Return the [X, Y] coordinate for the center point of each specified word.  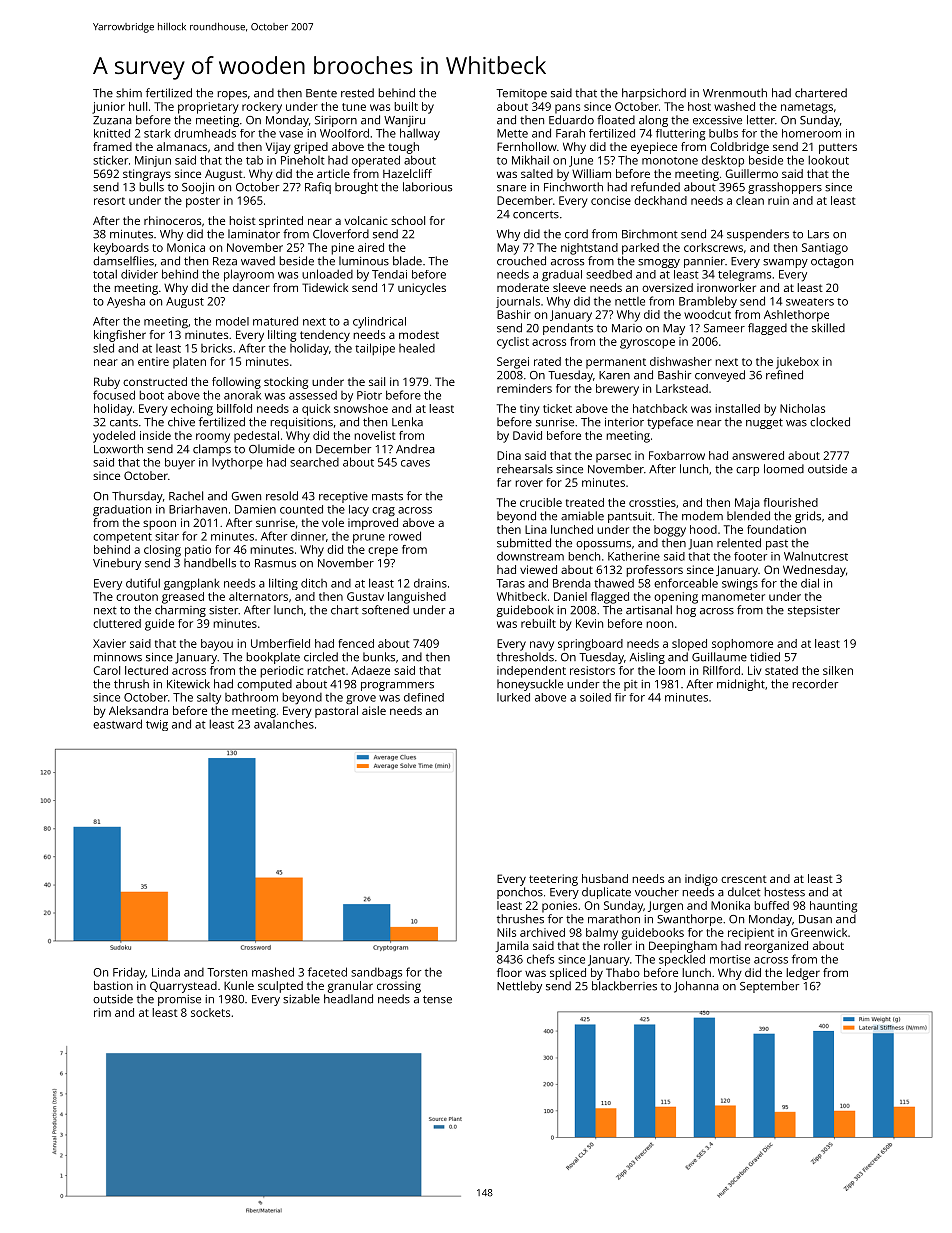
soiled [595, 697]
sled [103, 348]
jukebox [797, 363]
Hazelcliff [407, 173]
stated [781, 670]
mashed [273, 972]
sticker [110, 160]
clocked [830, 422]
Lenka [407, 422]
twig [157, 725]
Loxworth [118, 449]
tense [437, 999]
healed [417, 348]
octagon [832, 262]
